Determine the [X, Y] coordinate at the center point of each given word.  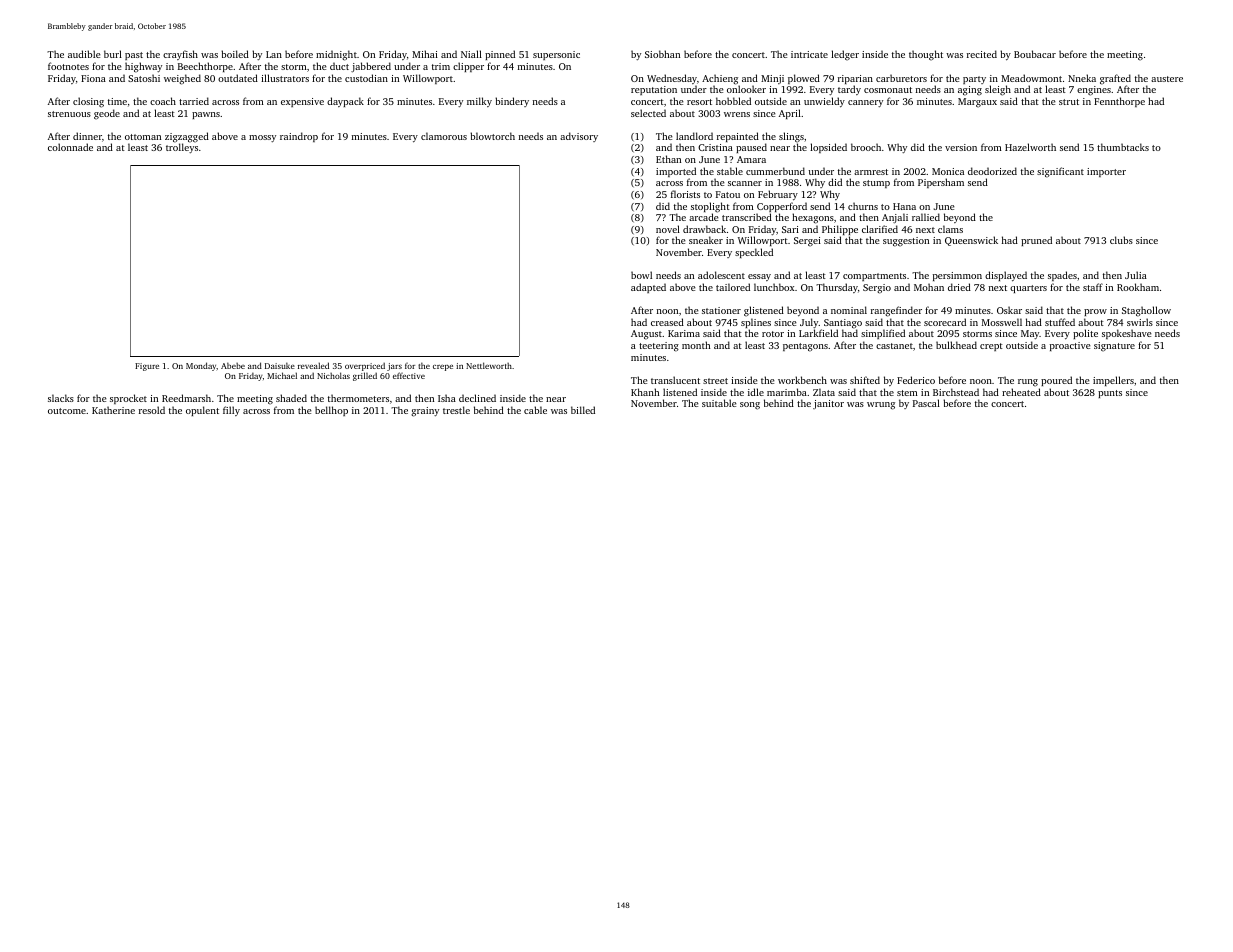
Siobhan [662, 54]
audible [84, 54]
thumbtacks [1123, 147]
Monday [201, 366]
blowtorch [492, 136]
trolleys [182, 148]
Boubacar [1035, 54]
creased [667, 322]
